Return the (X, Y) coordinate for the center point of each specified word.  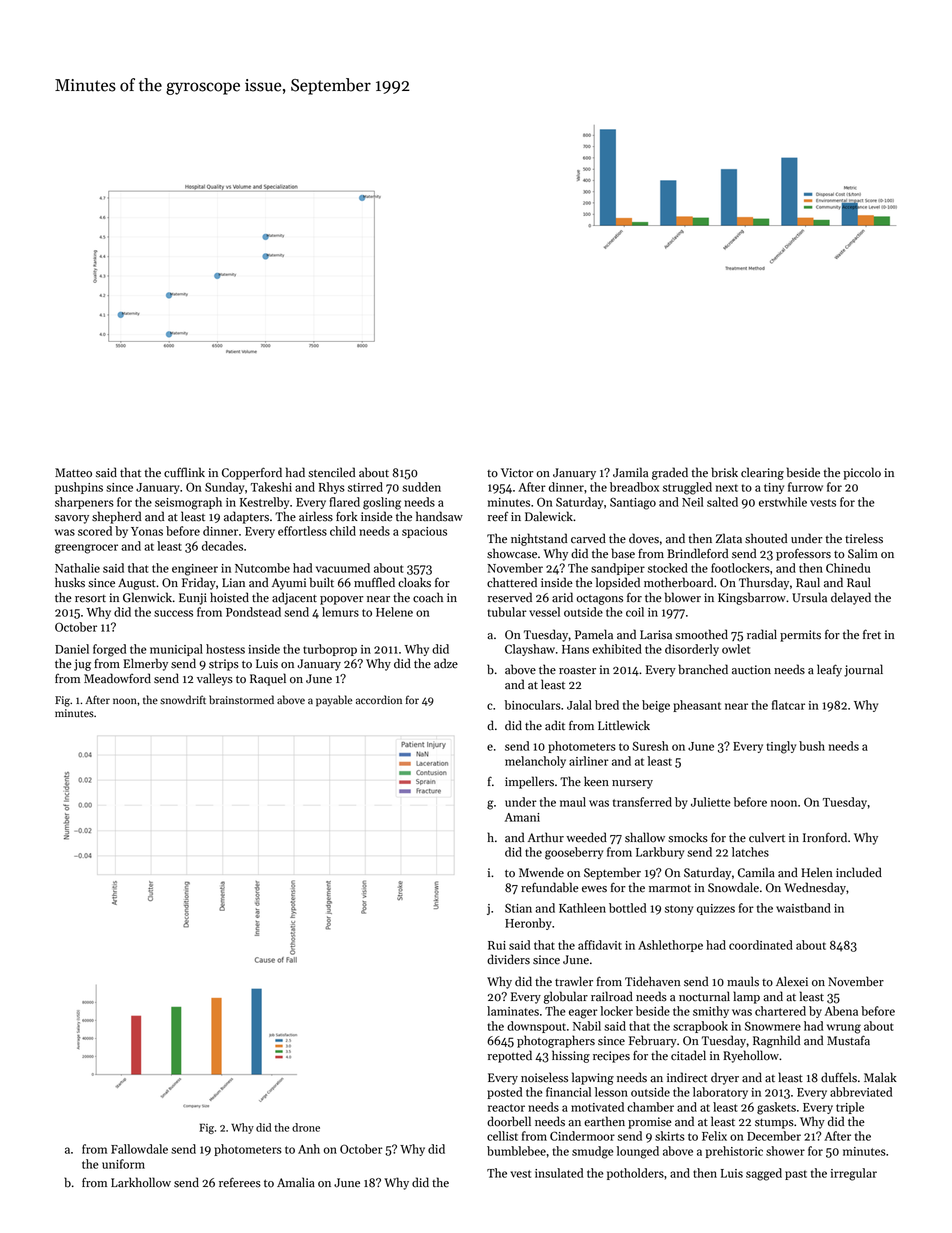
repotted (510, 1056)
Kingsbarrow (752, 598)
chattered (512, 582)
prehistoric (734, 1152)
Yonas (147, 531)
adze (446, 663)
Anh (309, 1149)
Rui (497, 945)
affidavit (600, 945)
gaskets (776, 1108)
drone (306, 1127)
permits (800, 636)
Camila (756, 872)
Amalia (296, 1182)
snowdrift (183, 700)
